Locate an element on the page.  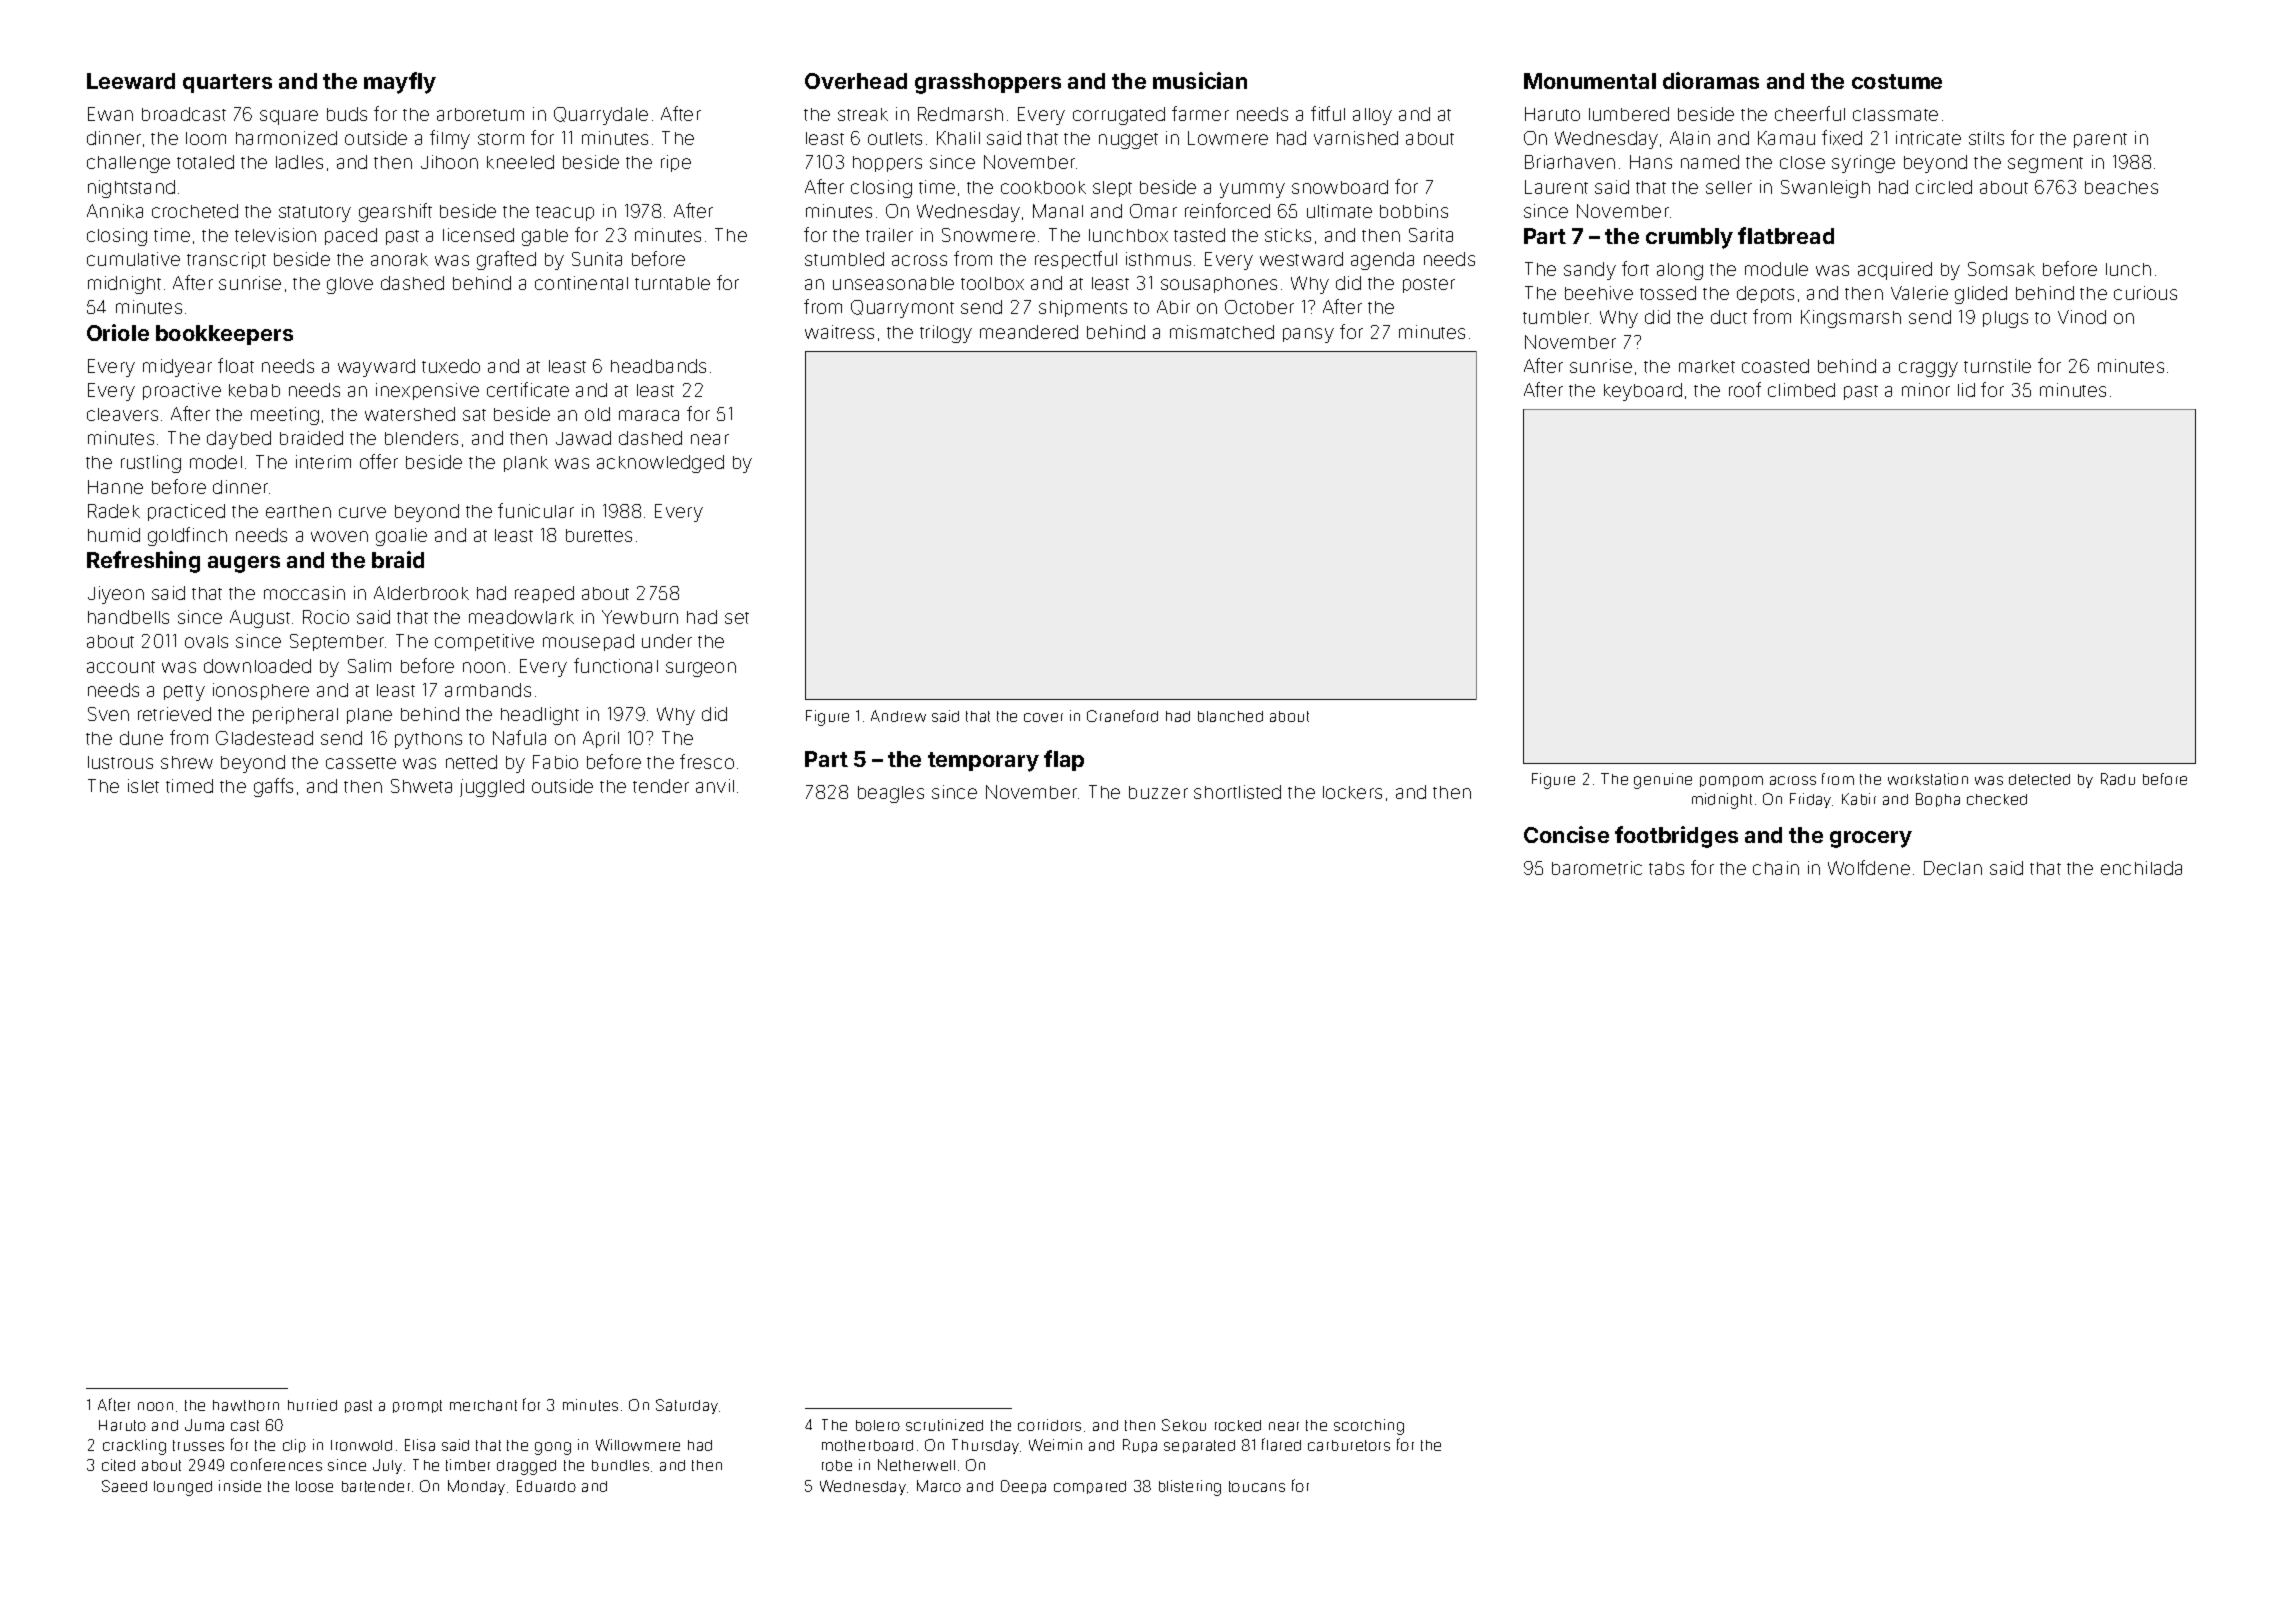
account is located at coordinates (121, 667).
